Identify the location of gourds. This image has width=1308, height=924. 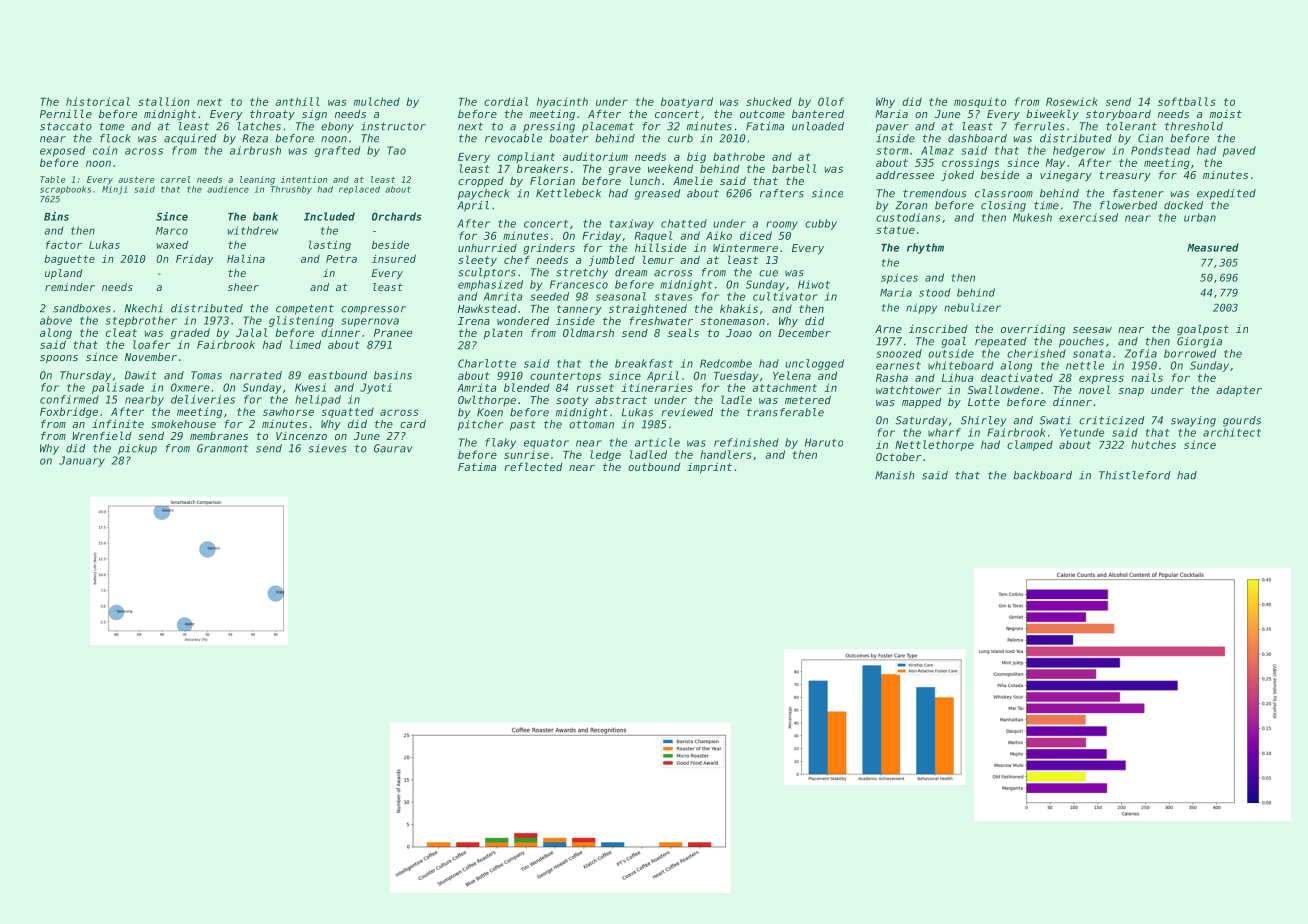
(1242, 421).
